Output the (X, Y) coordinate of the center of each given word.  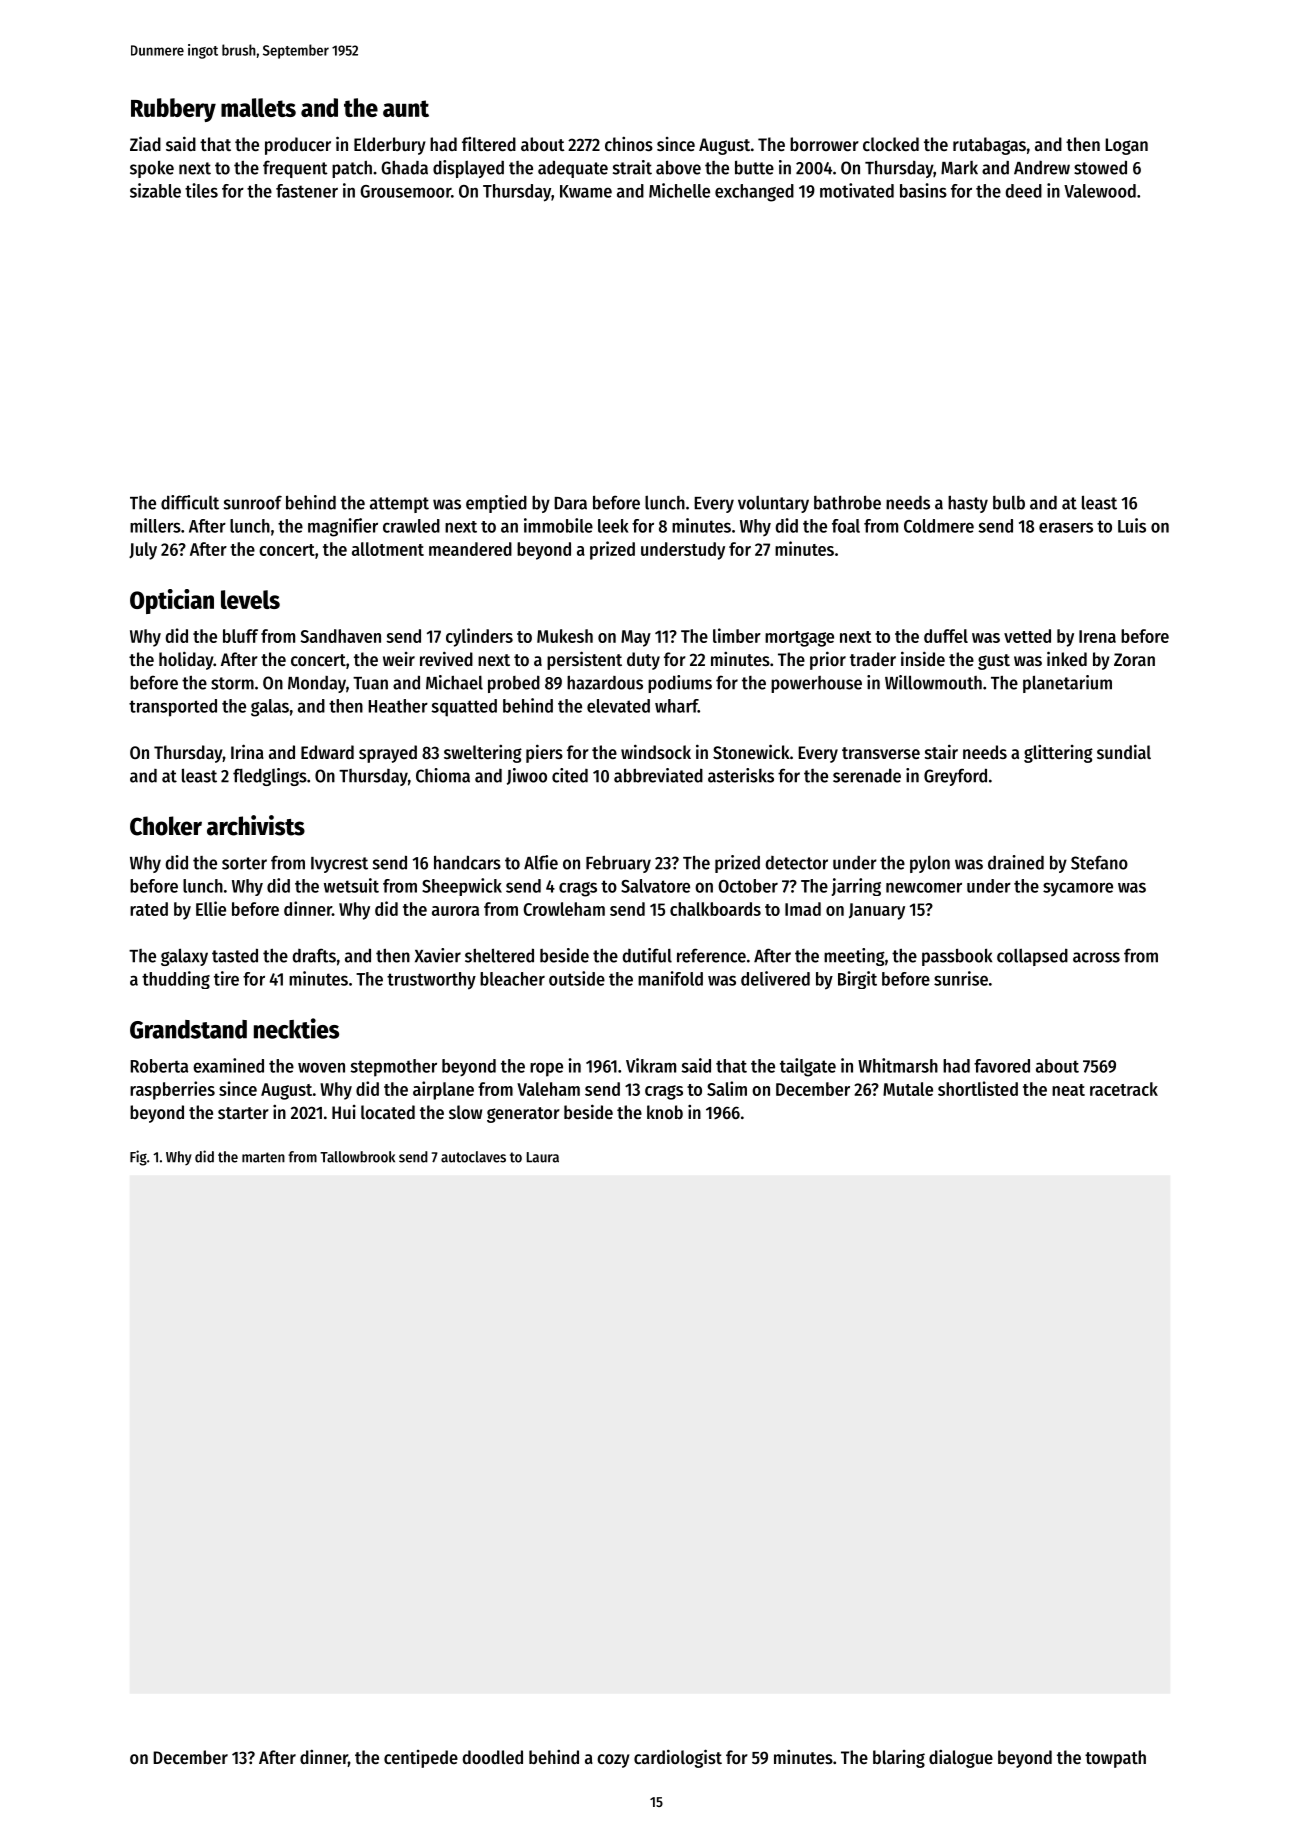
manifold (670, 978)
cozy (613, 1761)
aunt (406, 108)
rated (149, 909)
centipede (421, 1759)
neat (1068, 1090)
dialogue (961, 1759)
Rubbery (173, 110)
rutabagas (989, 146)
